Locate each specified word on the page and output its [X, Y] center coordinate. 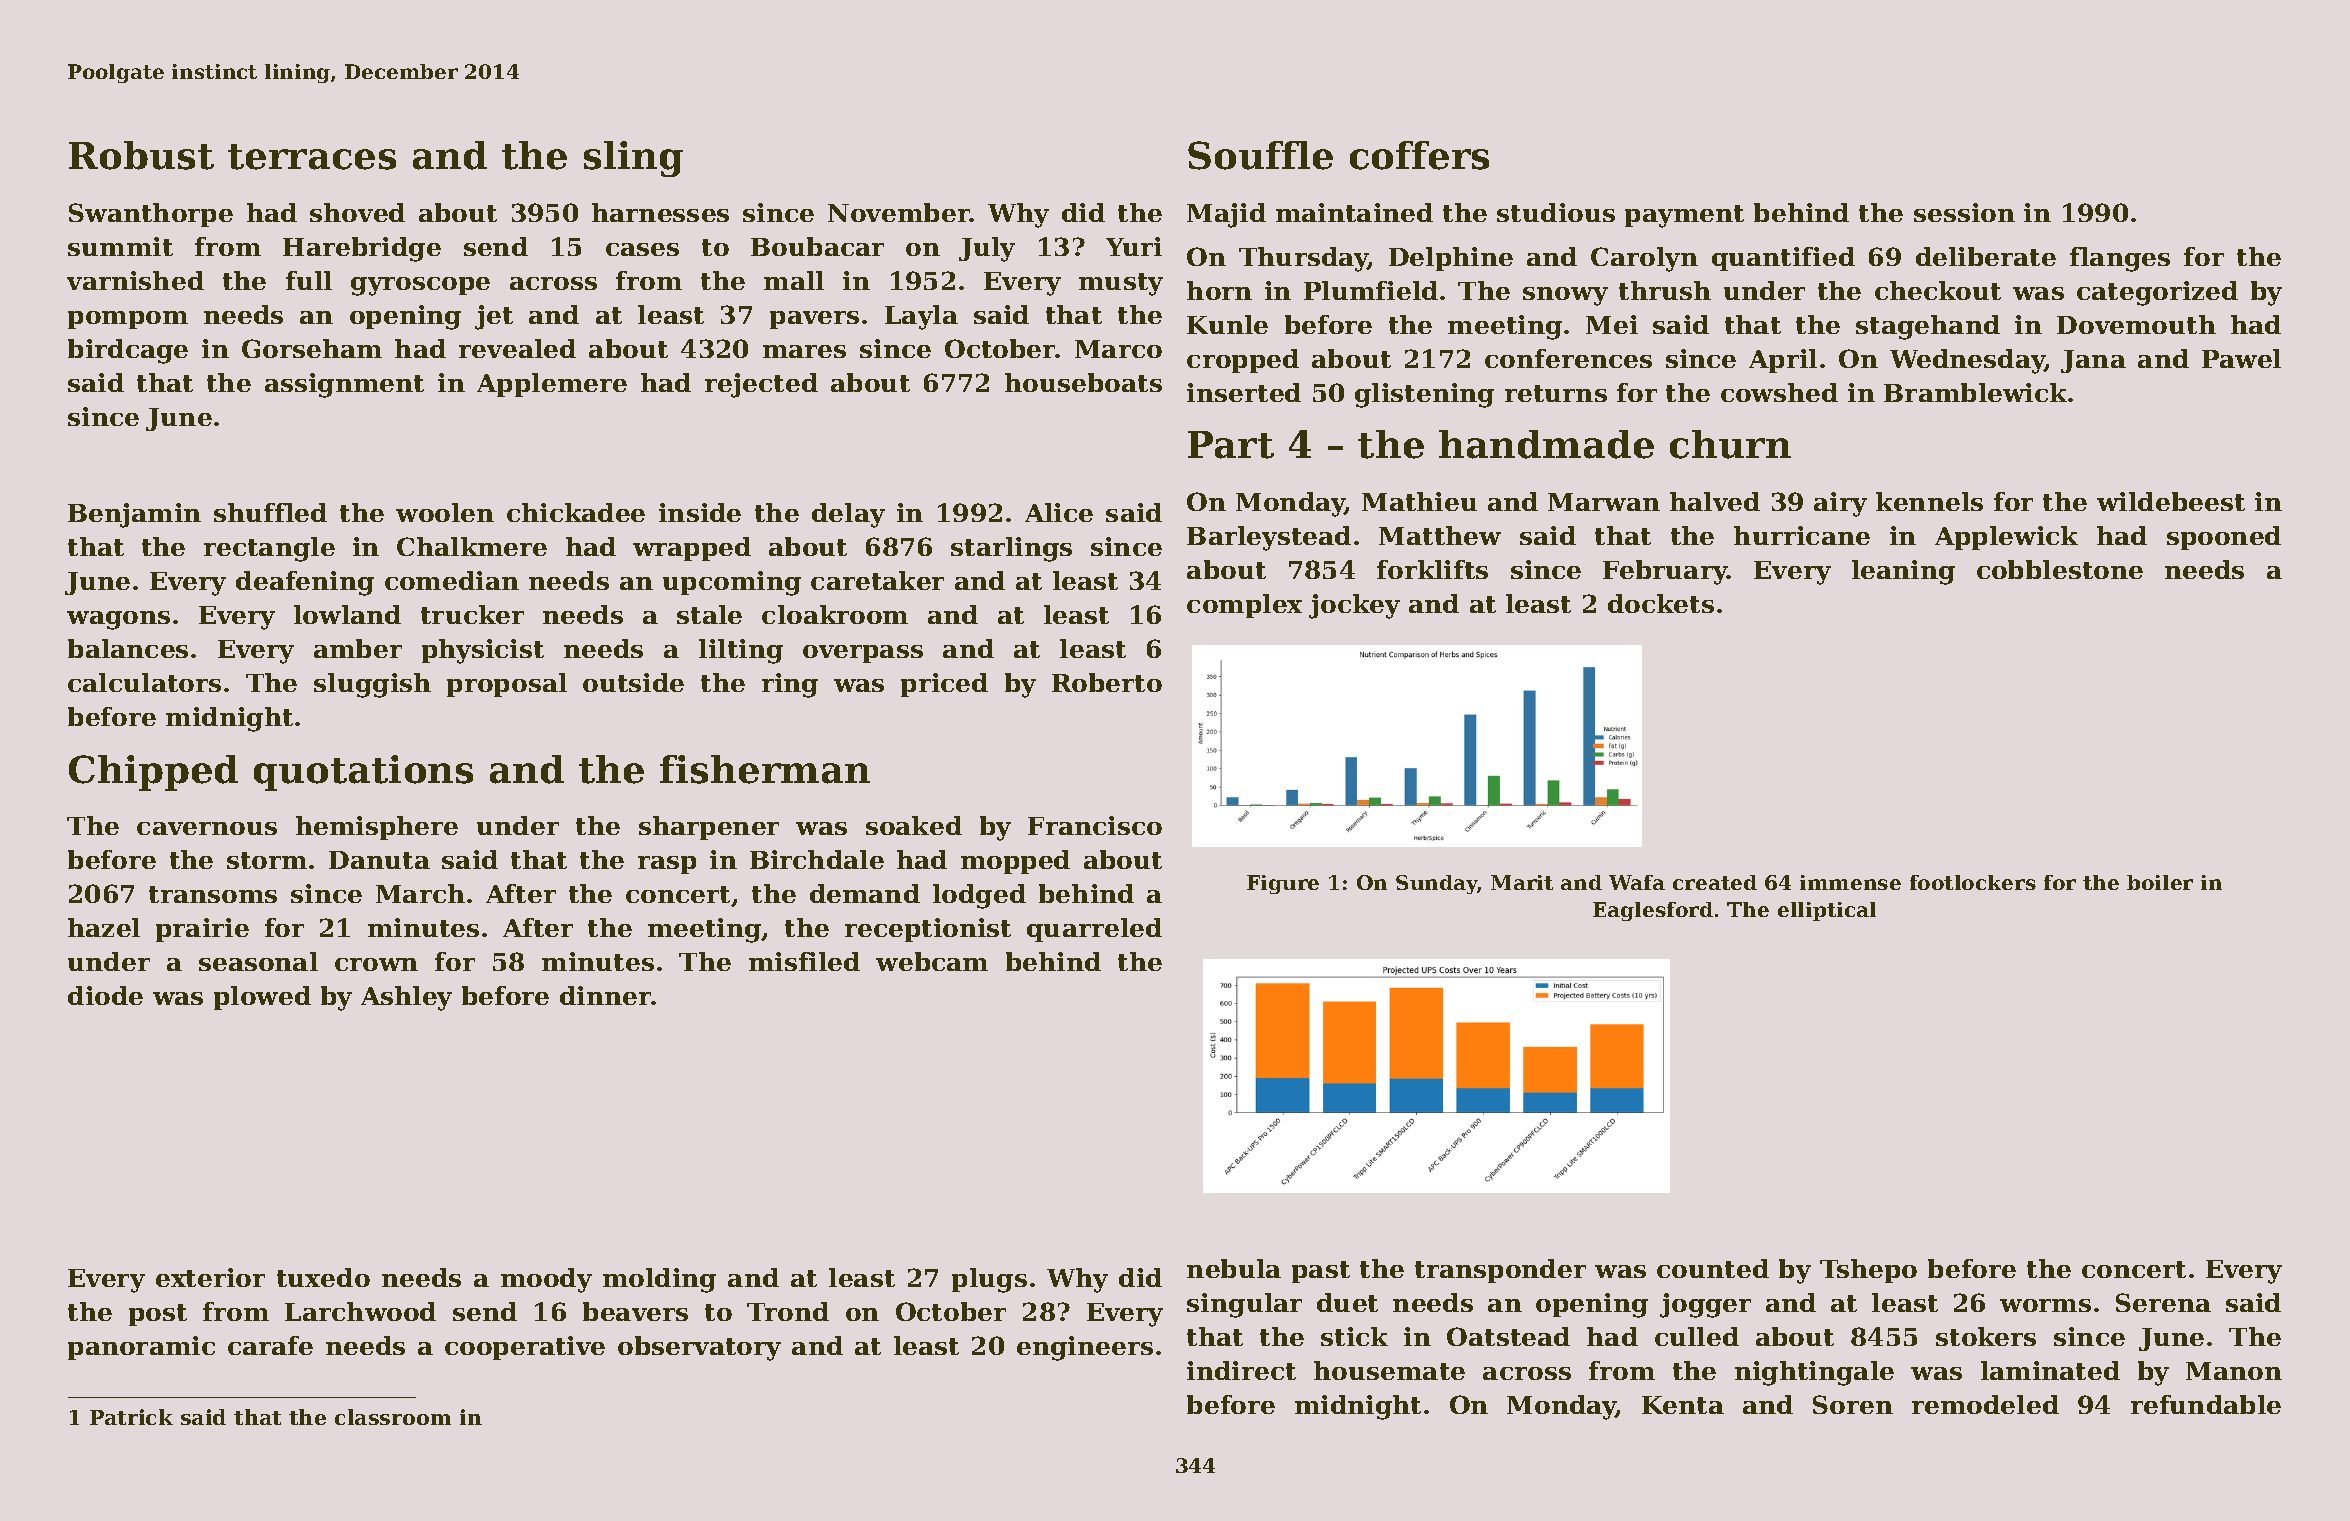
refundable [2206, 1404]
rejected [761, 385]
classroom [393, 1417]
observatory [699, 1348]
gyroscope [420, 286]
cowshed [1779, 392]
